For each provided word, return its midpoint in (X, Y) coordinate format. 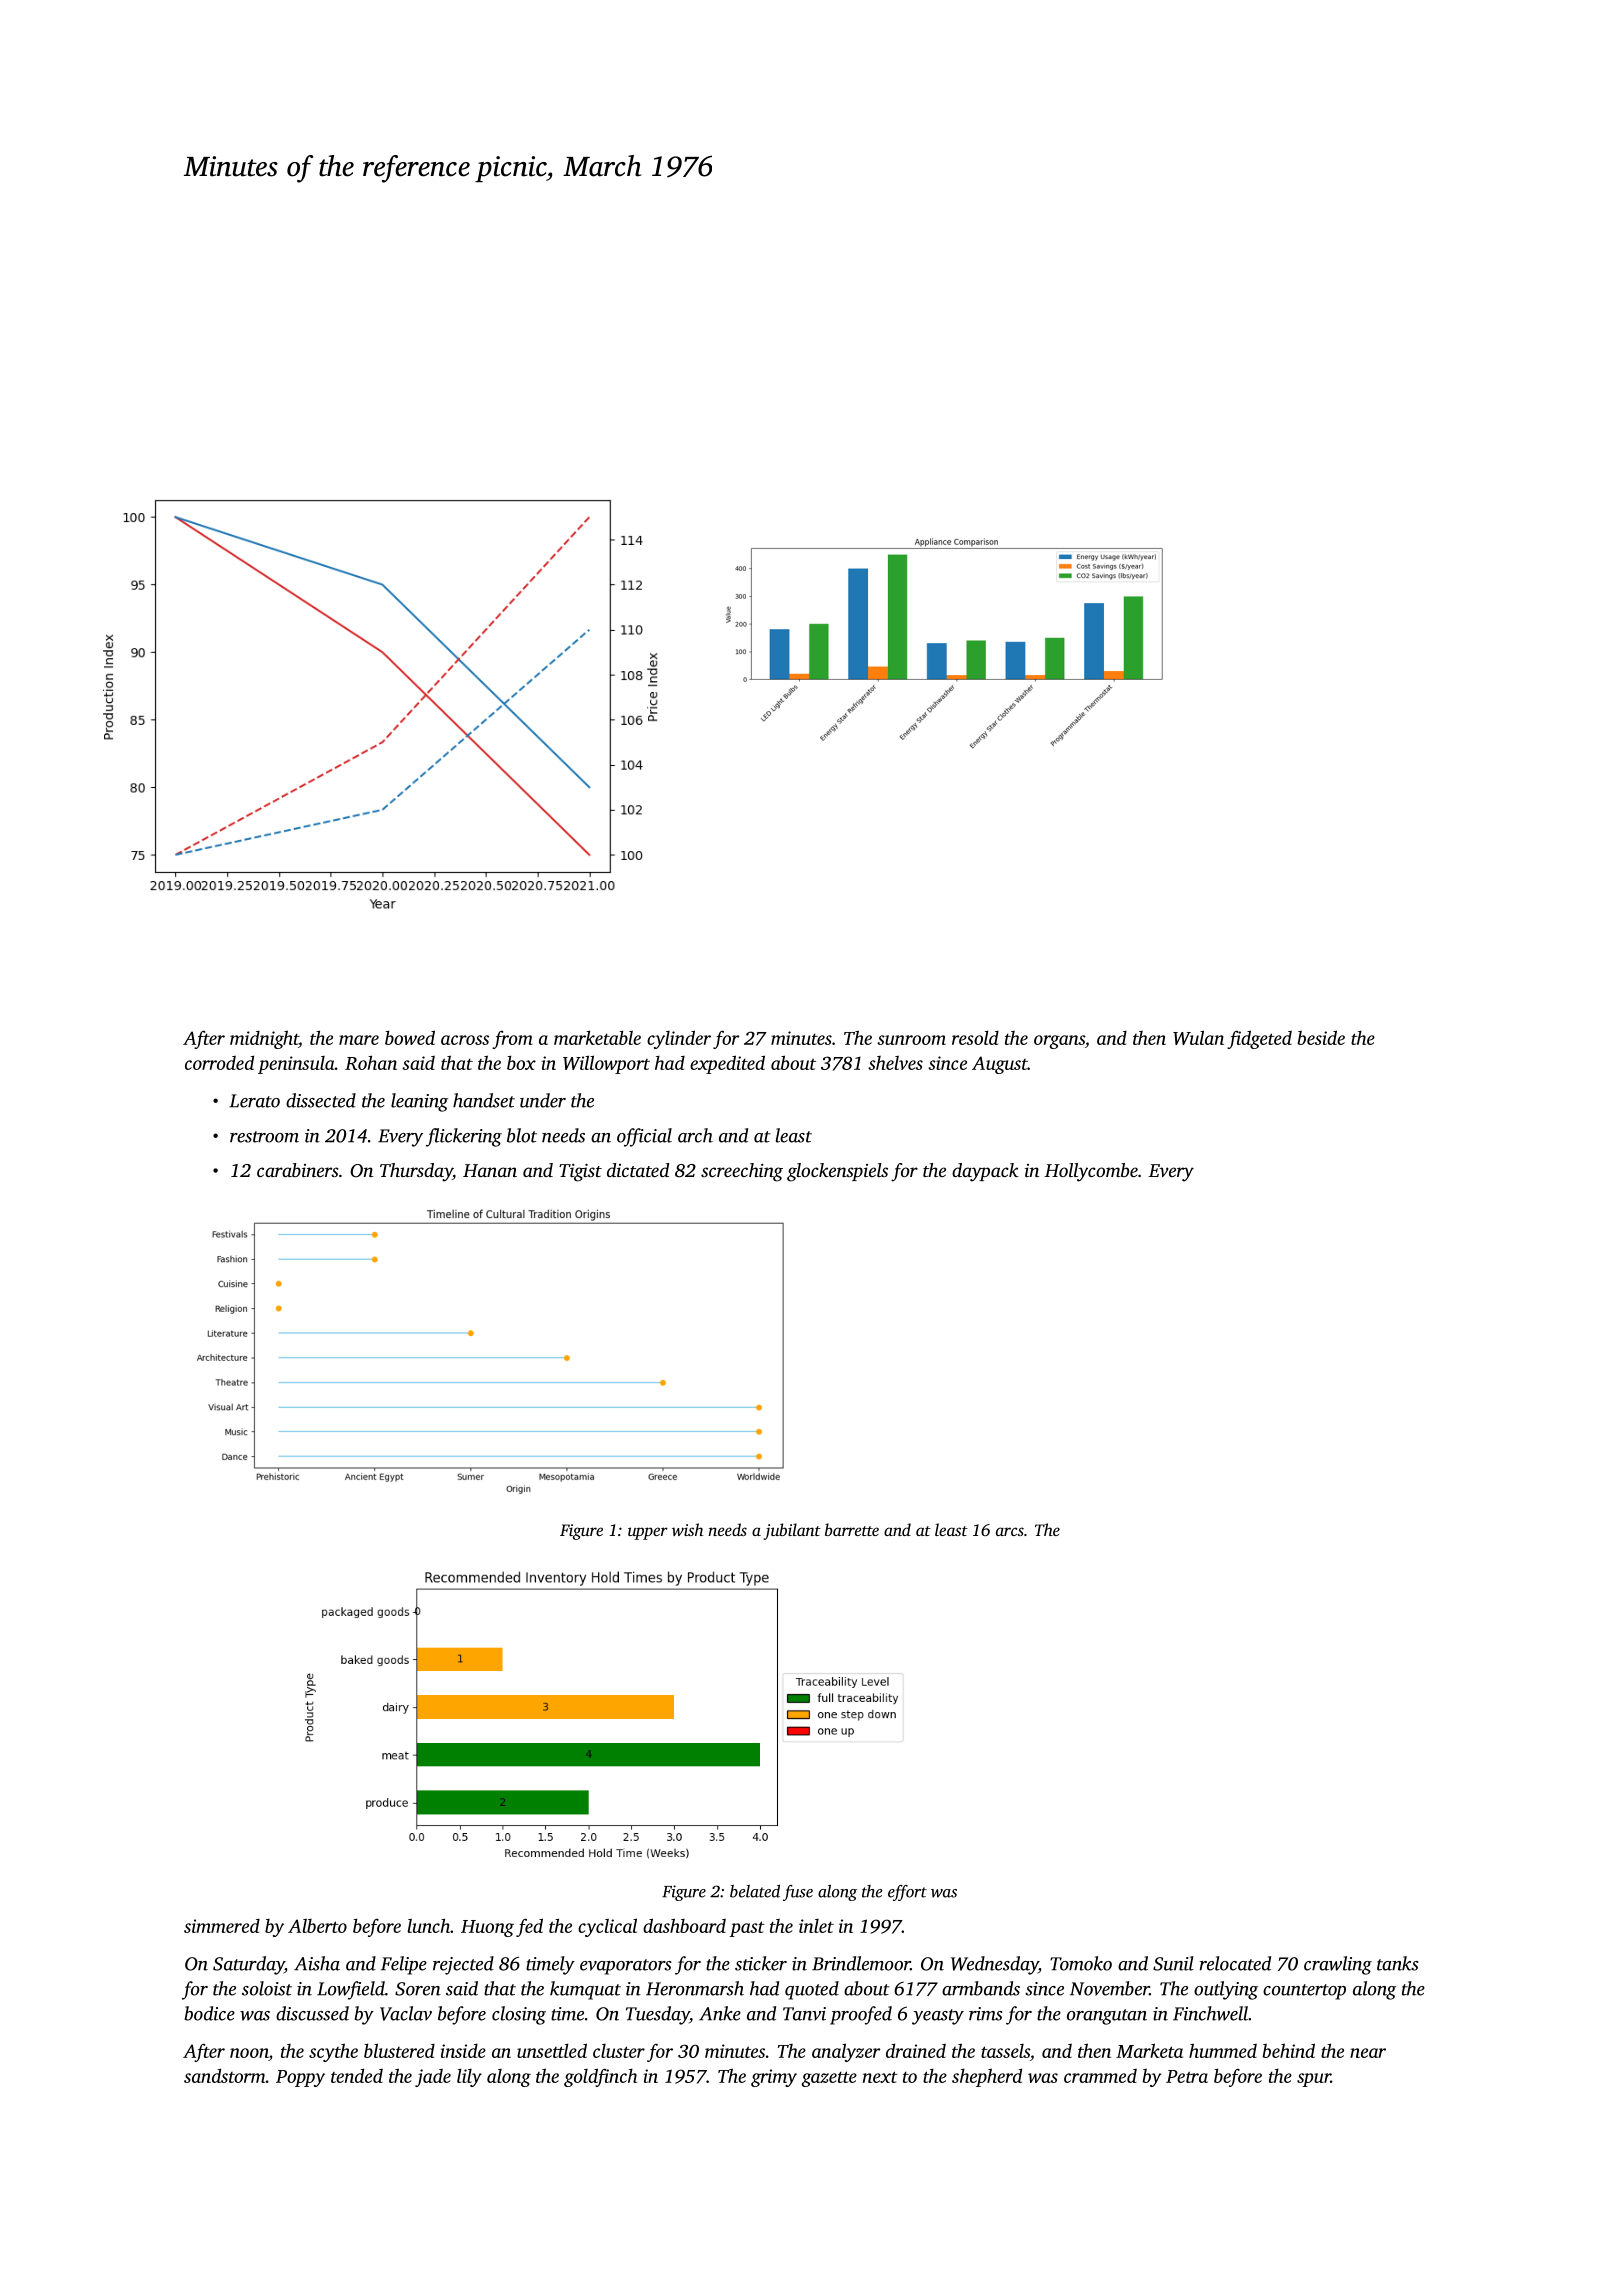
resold (975, 1037)
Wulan (1198, 1037)
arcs (1010, 1531)
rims (985, 2014)
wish (687, 1529)
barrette (852, 1529)
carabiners (298, 1170)
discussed (312, 2013)
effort (907, 1893)
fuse (798, 1893)
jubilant (792, 1531)
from (512, 1039)
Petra (1187, 2076)
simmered (222, 1926)
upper (648, 1533)
